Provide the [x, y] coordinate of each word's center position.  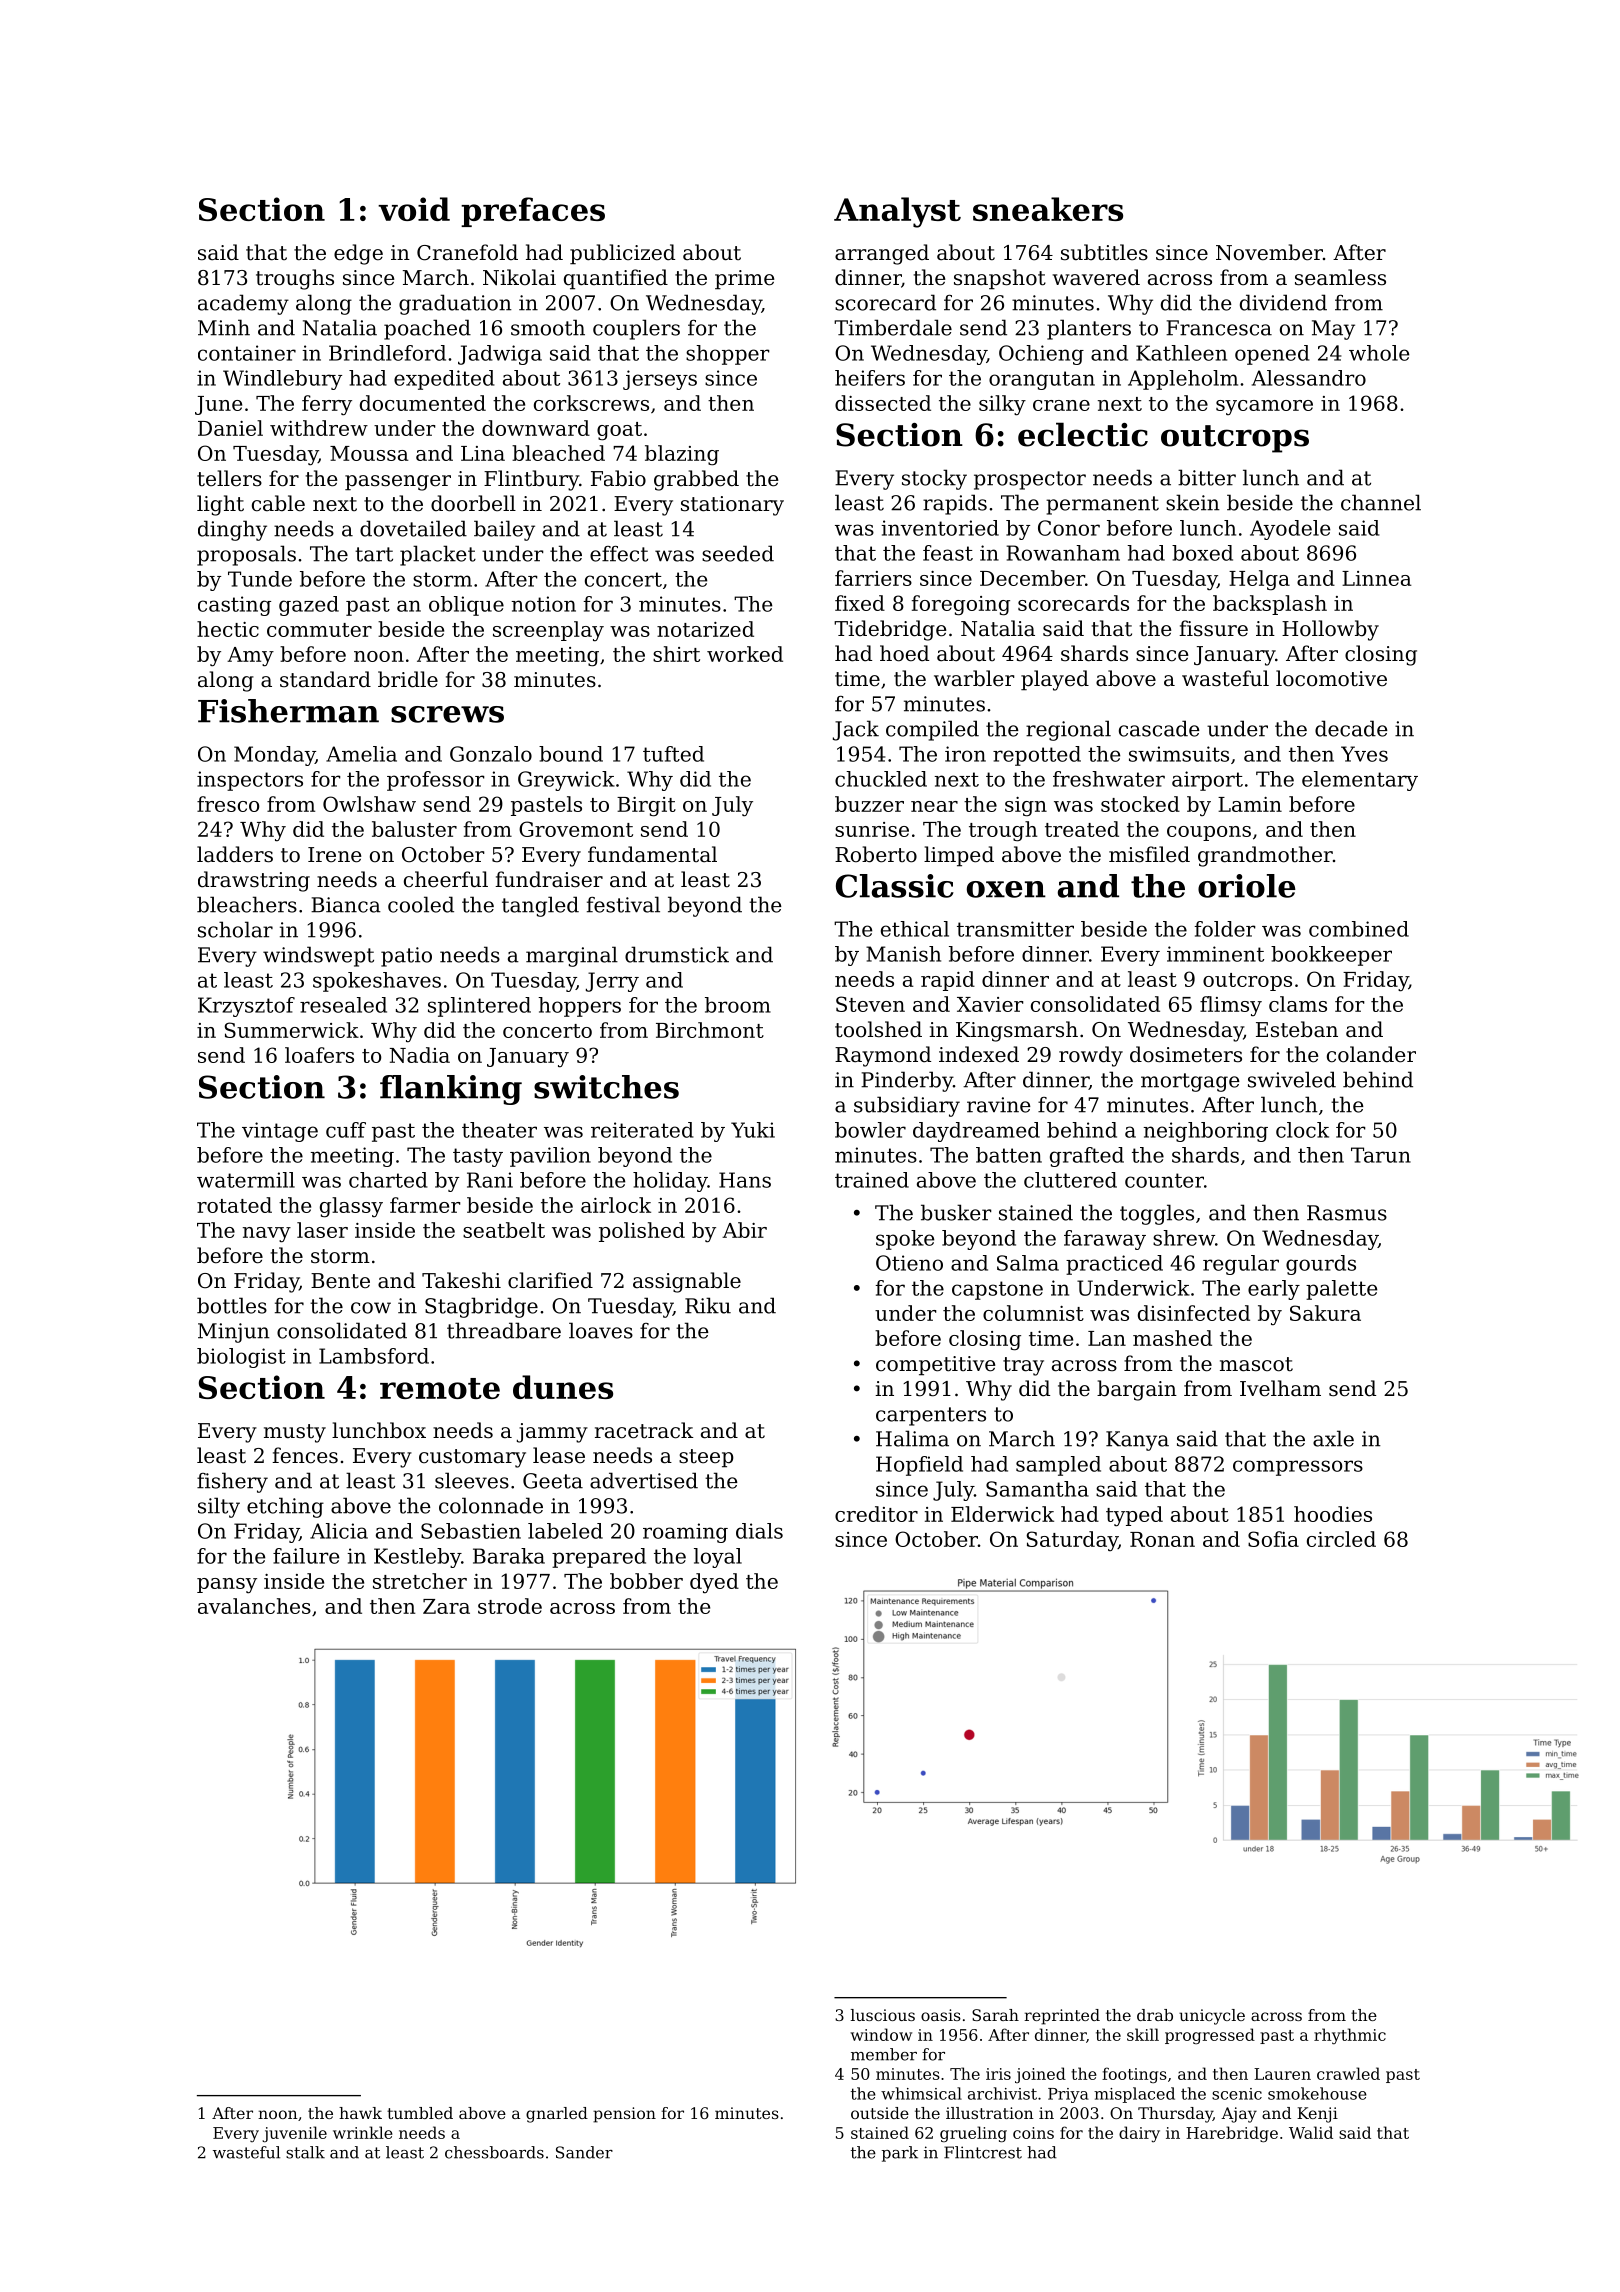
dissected [883, 403]
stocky [934, 479]
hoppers [579, 1007]
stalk [305, 2152]
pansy [227, 1586]
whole [1379, 353]
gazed [309, 606]
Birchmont [710, 1030]
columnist [1033, 1313]
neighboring [1205, 1132]
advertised [644, 1480]
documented [423, 403]
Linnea [1377, 578]
